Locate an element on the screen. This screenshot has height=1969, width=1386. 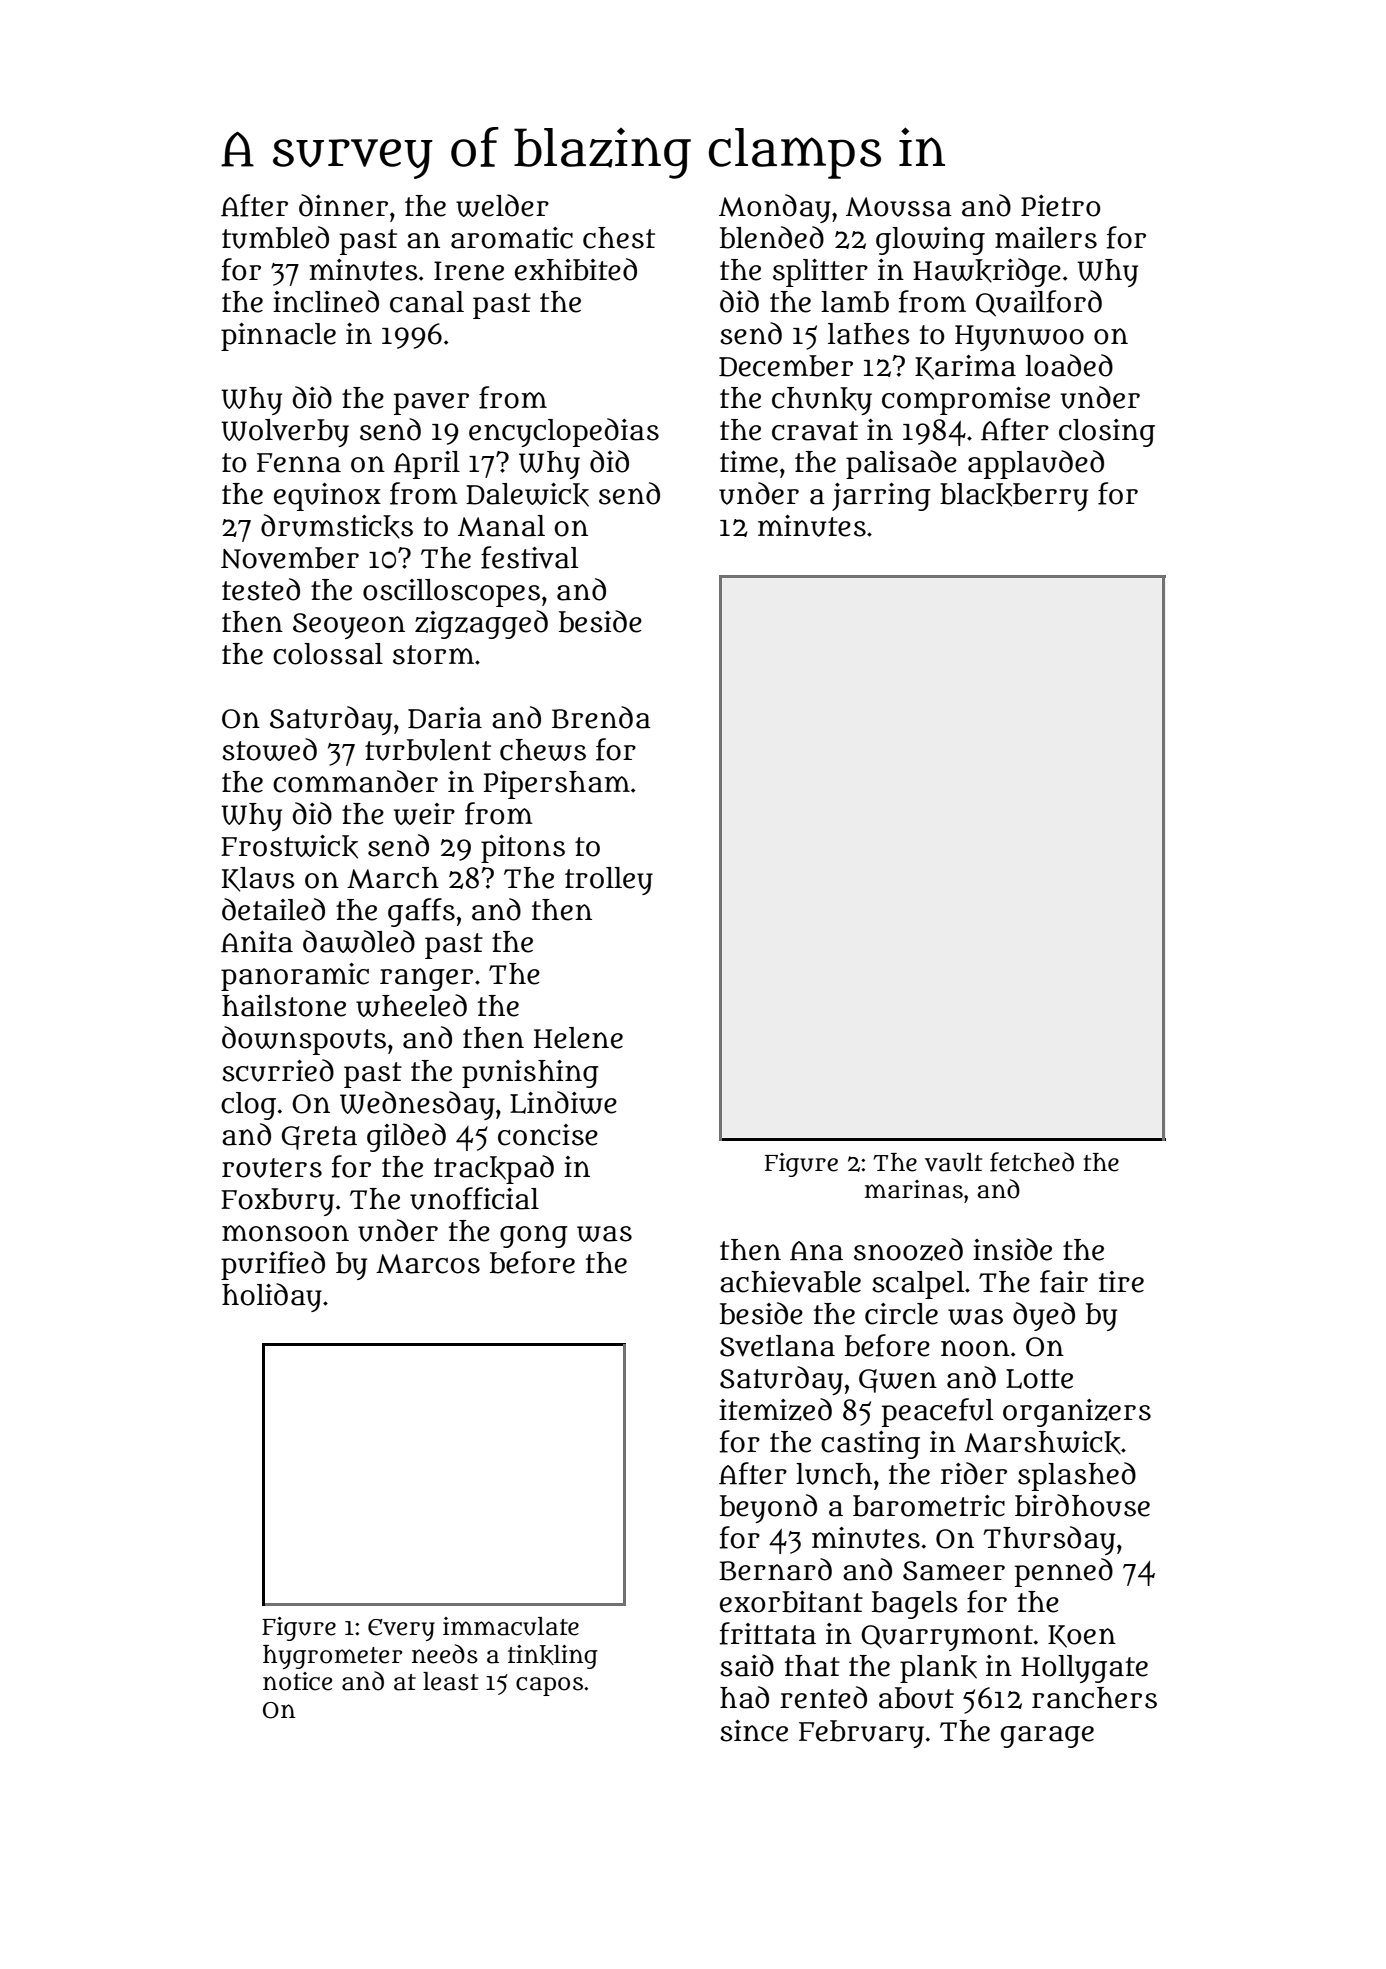
holiday is located at coordinates (272, 1297).
